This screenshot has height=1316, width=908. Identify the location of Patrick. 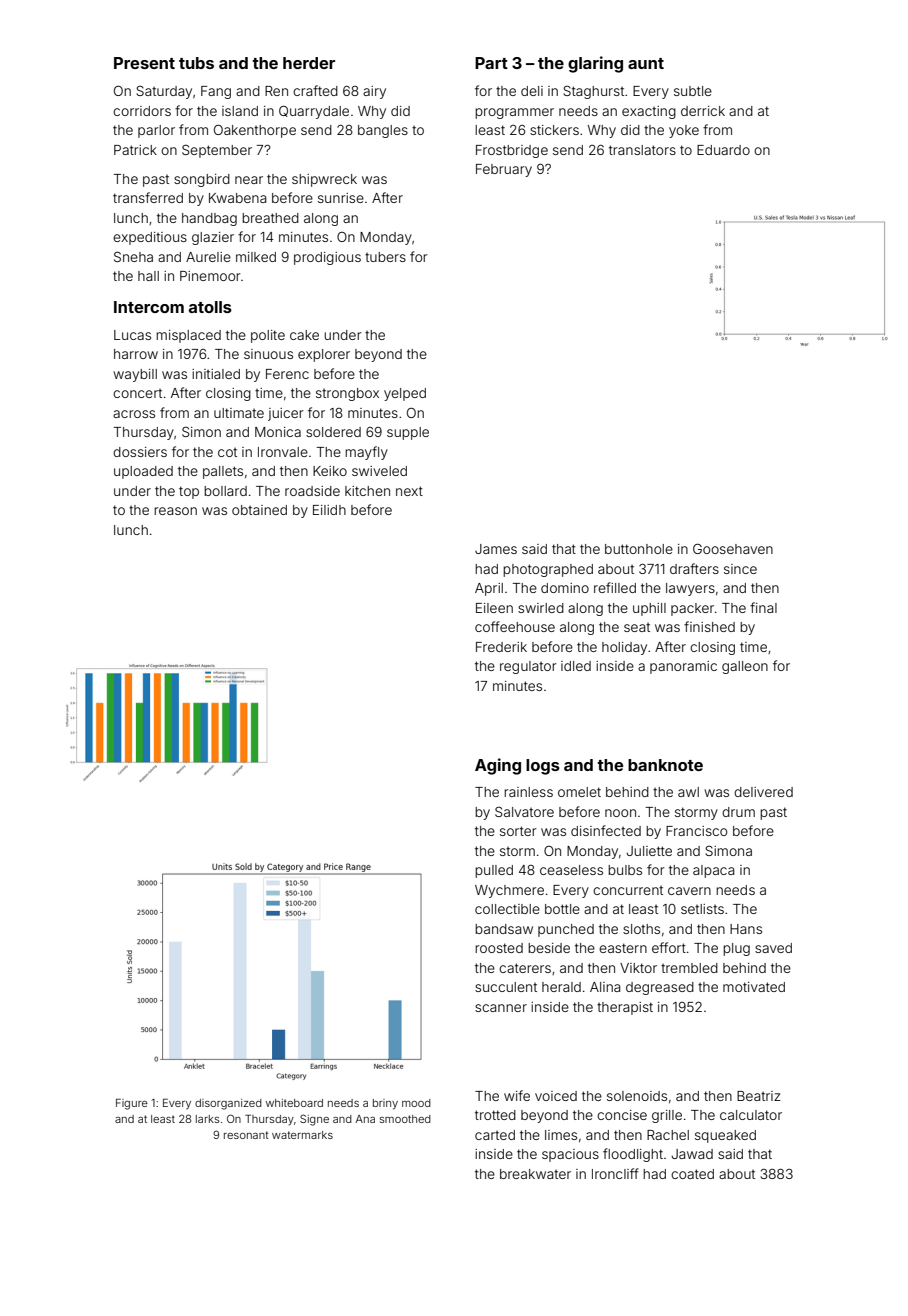
(135, 150).
